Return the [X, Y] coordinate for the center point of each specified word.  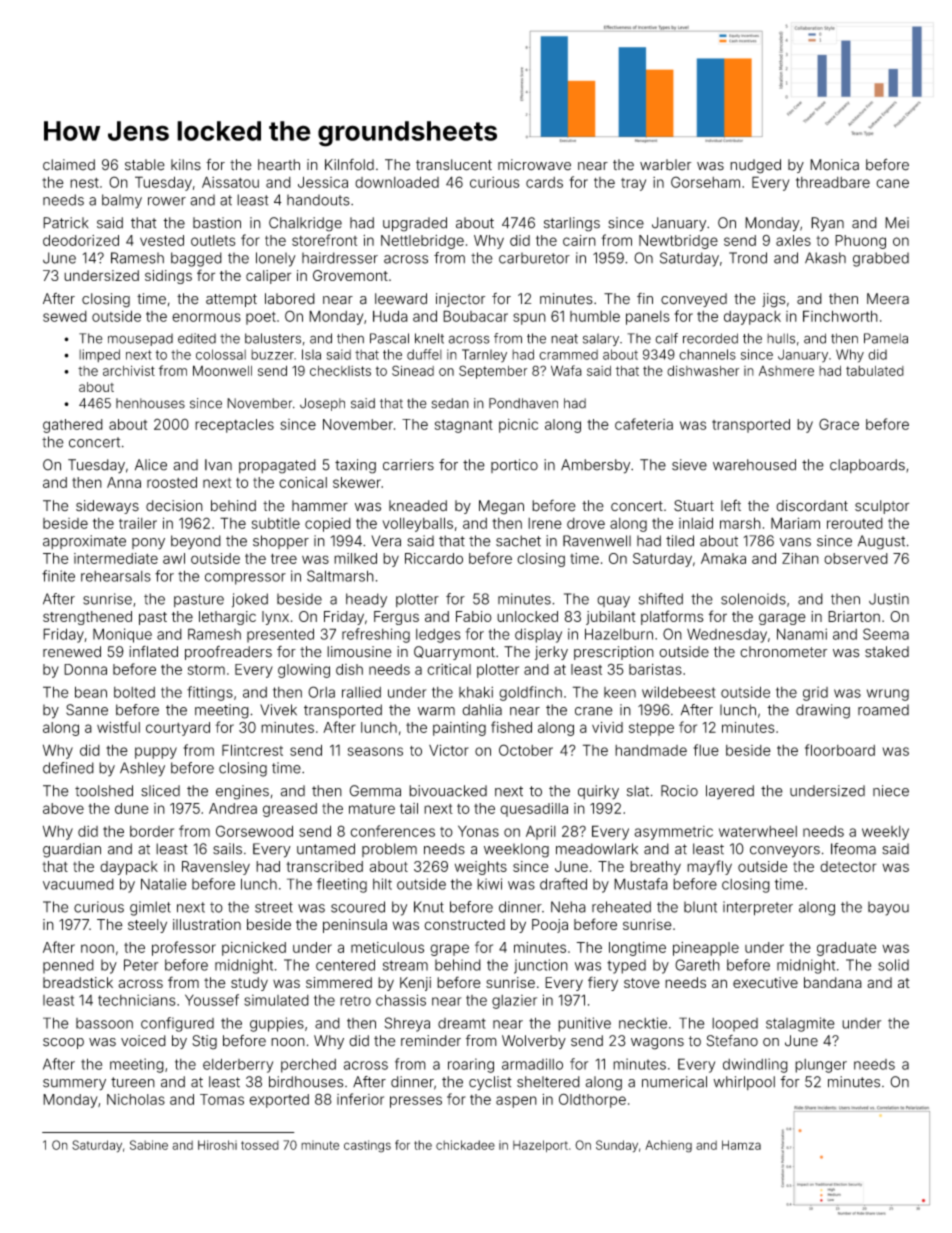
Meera [888, 299]
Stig [204, 1042]
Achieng [668, 1146]
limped [99, 355]
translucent [454, 165]
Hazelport [540, 1146]
